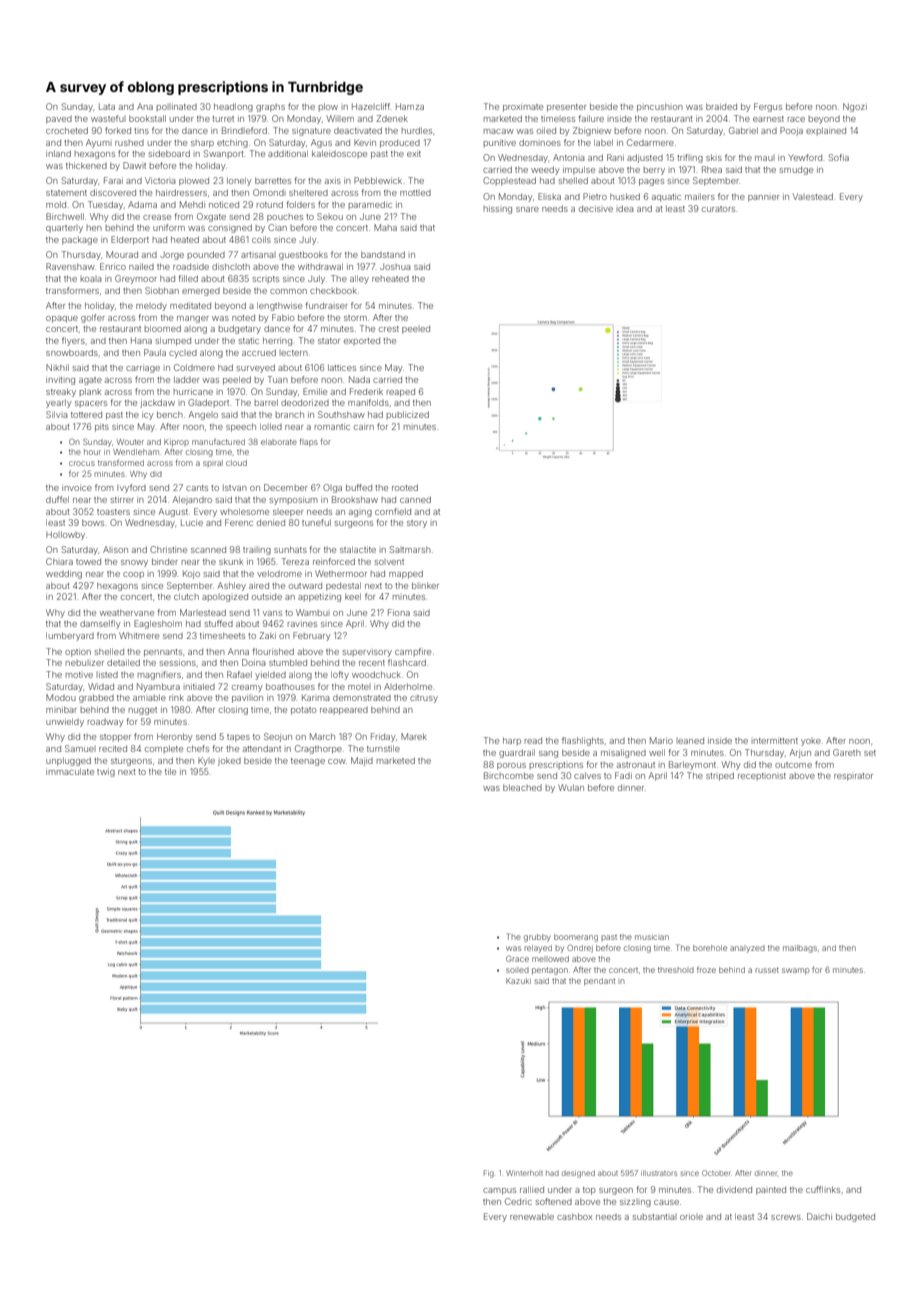 The width and height of the screenshot is (924, 1308). What do you see at coordinates (811, 742) in the screenshot?
I see `yoke` at bounding box center [811, 742].
